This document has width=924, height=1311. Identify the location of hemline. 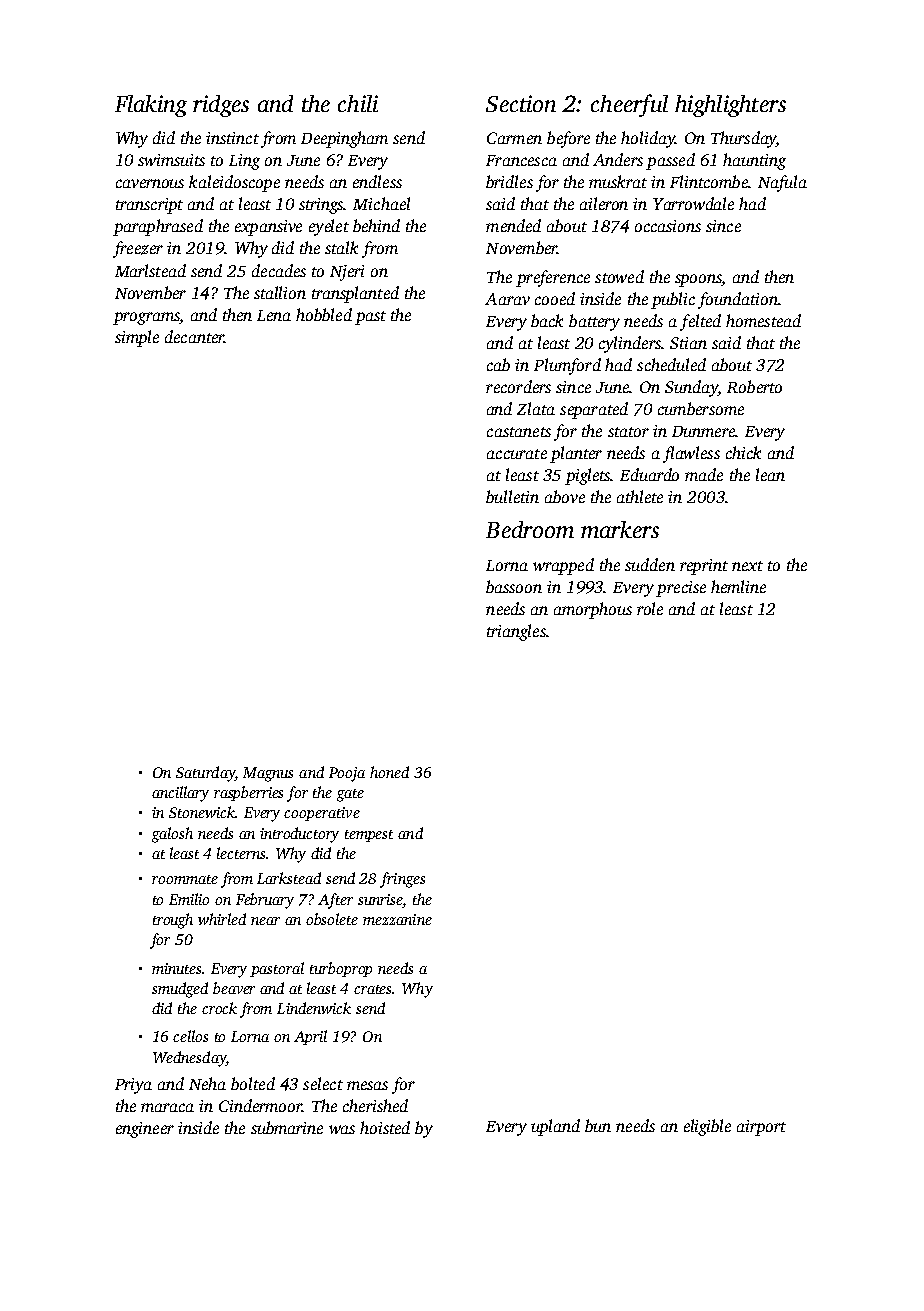
(738, 586).
